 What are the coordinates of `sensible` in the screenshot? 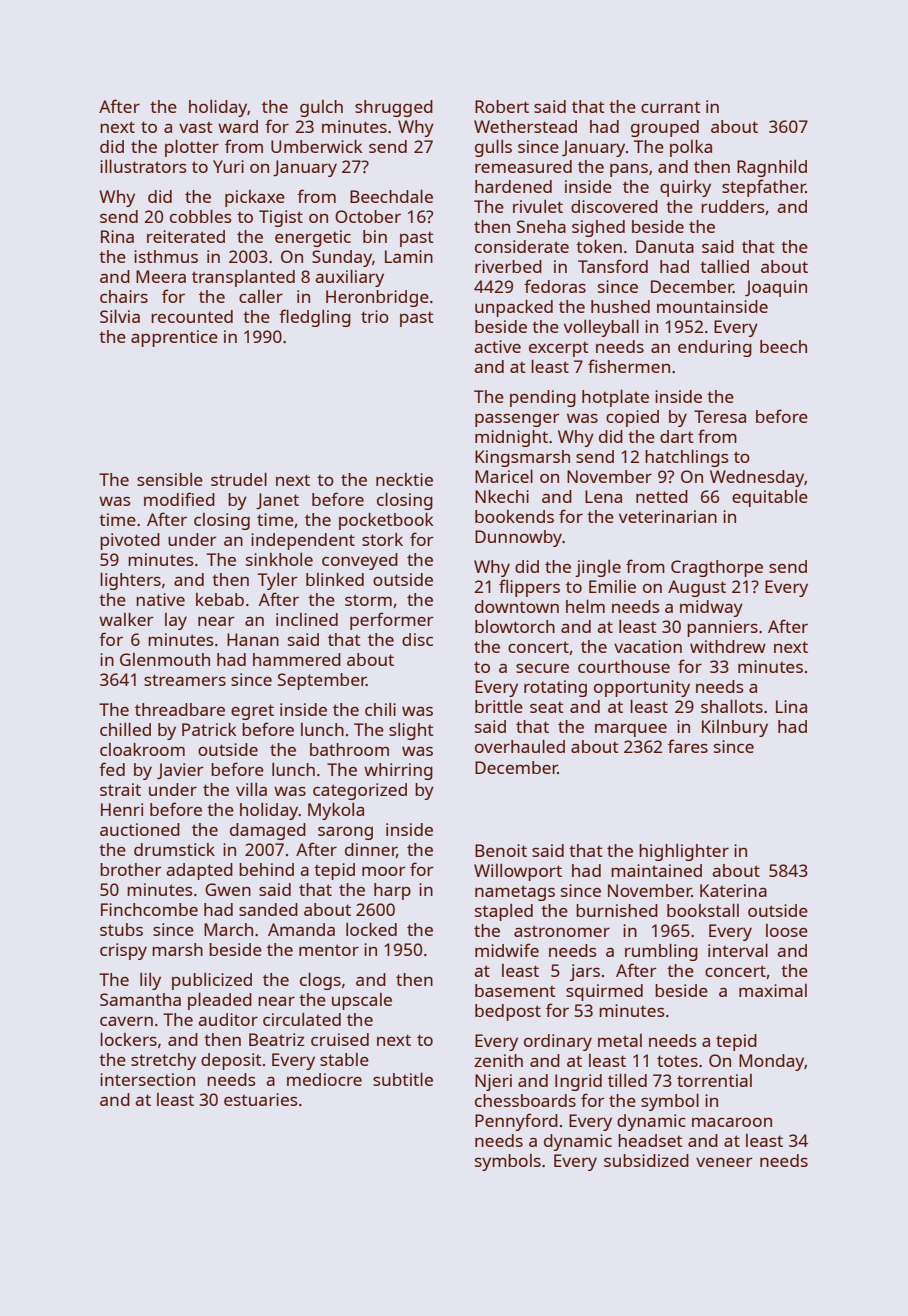 It's located at (170, 479).
